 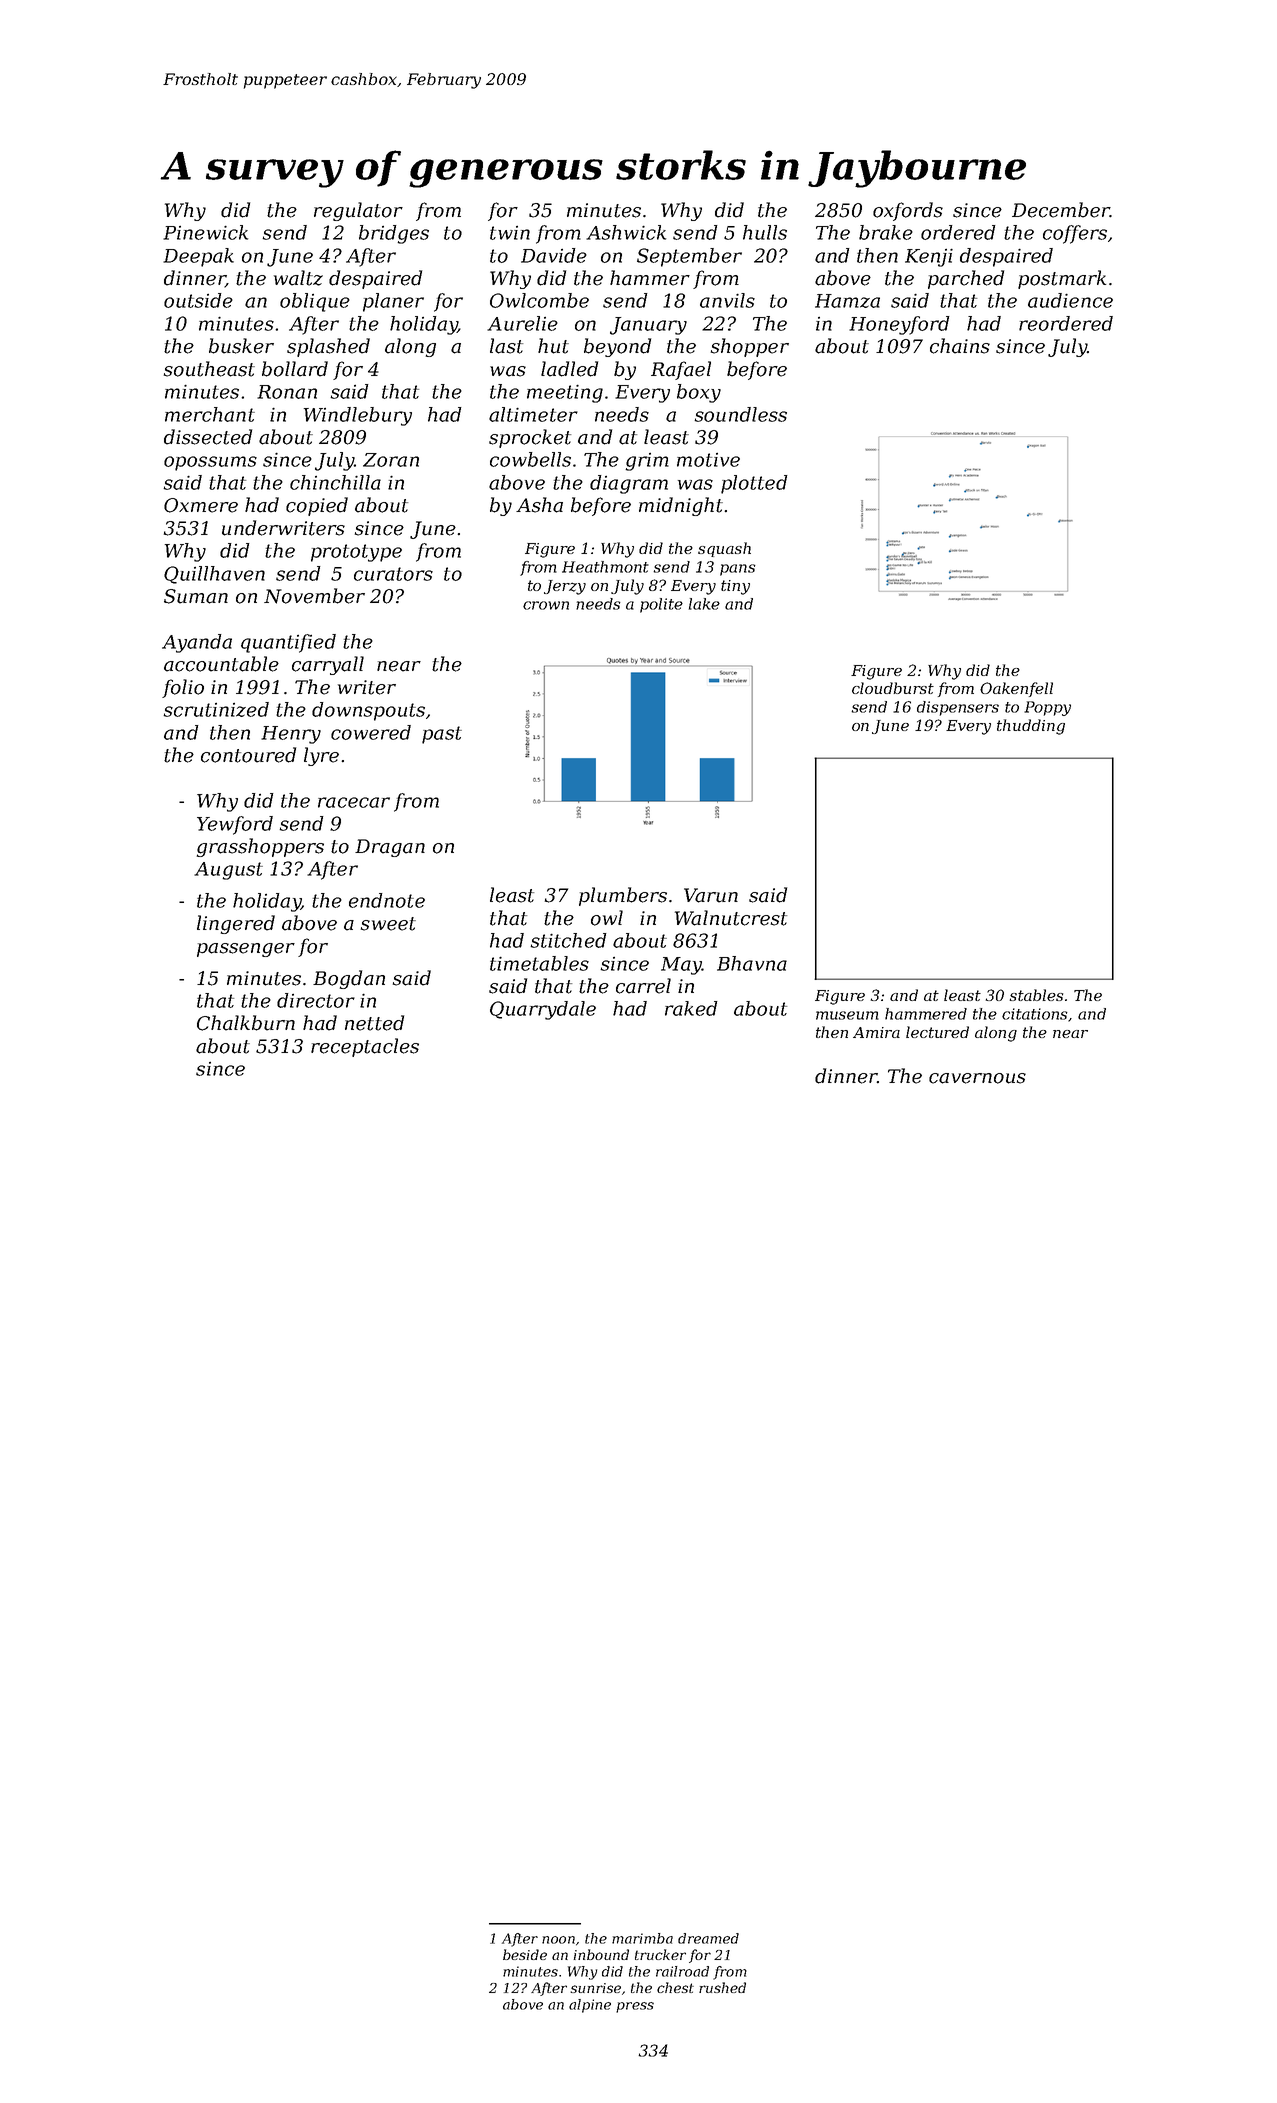 I want to click on coffers, so click(x=1075, y=234).
